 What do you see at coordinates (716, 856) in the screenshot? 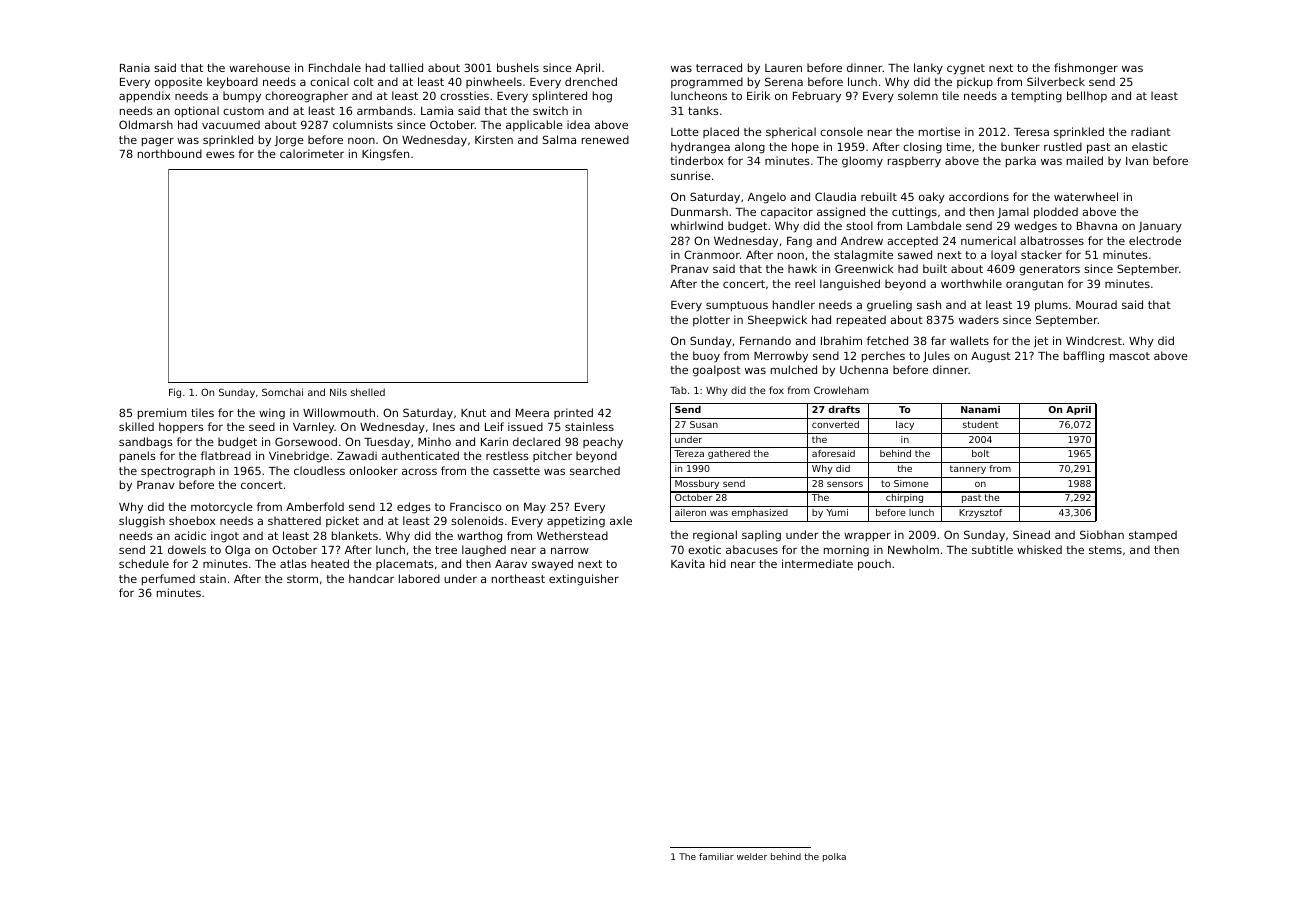
I see `familiar` at bounding box center [716, 856].
